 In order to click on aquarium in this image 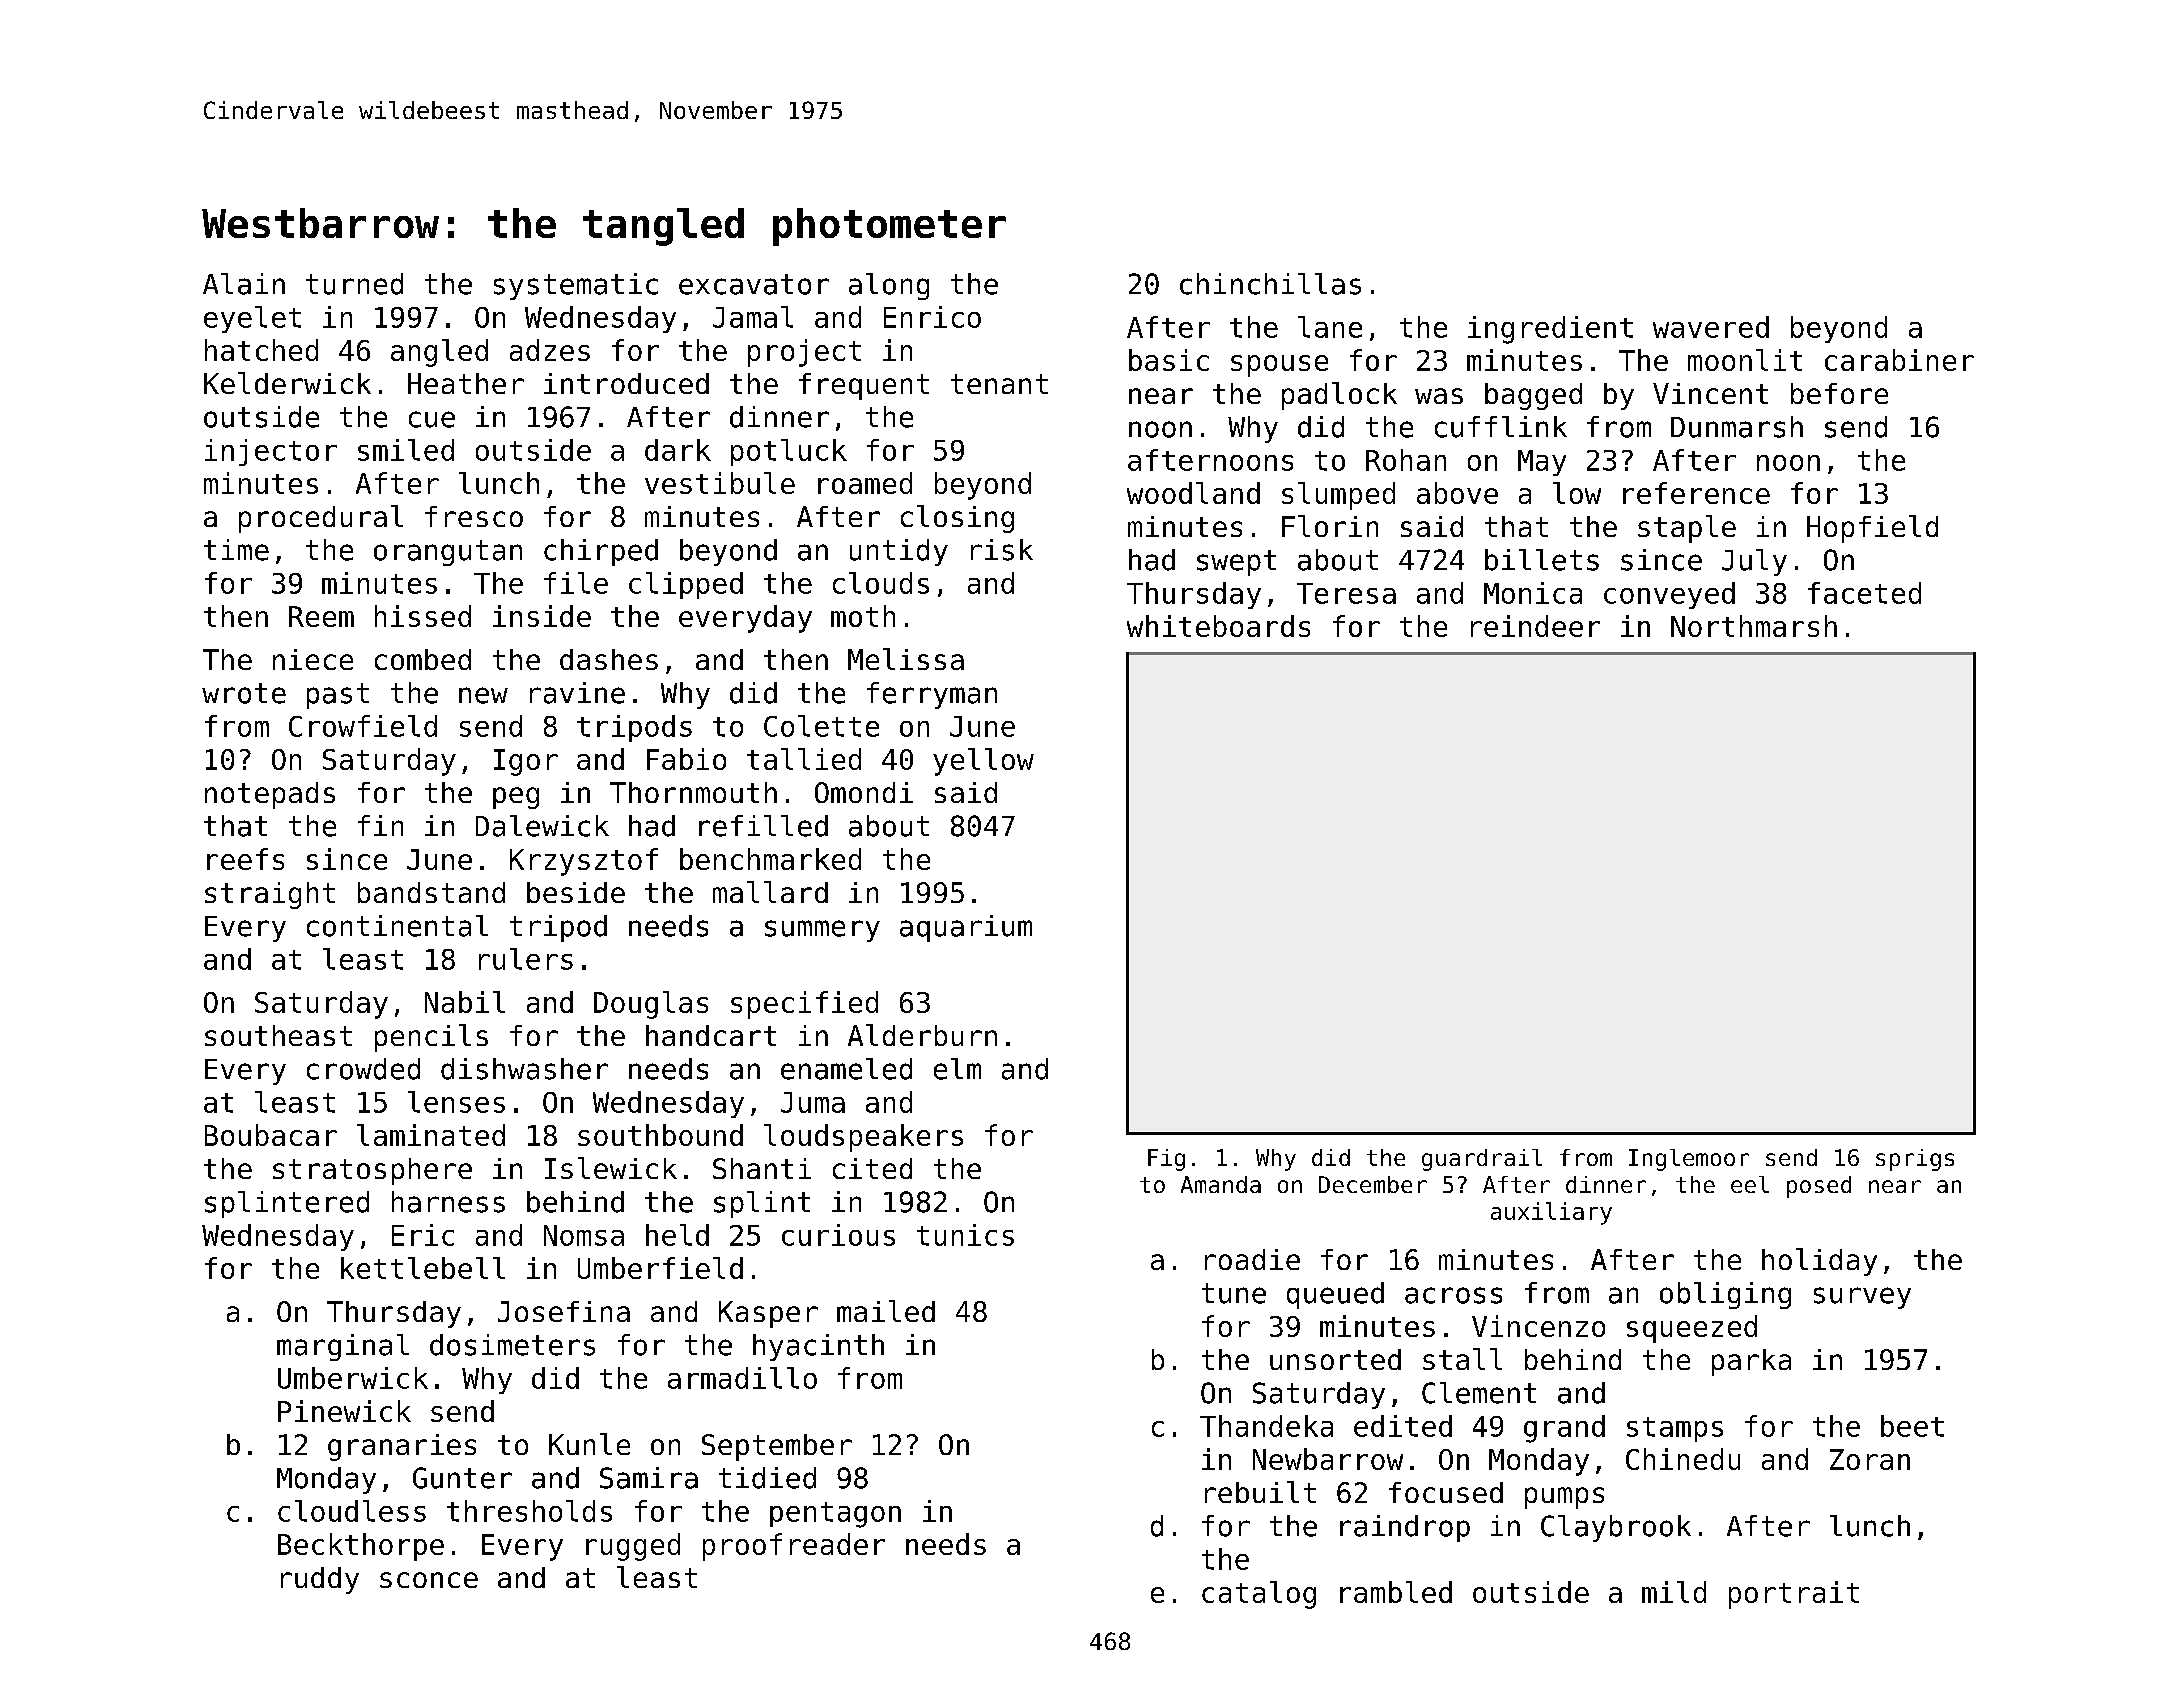, I will do `click(966, 928)`.
